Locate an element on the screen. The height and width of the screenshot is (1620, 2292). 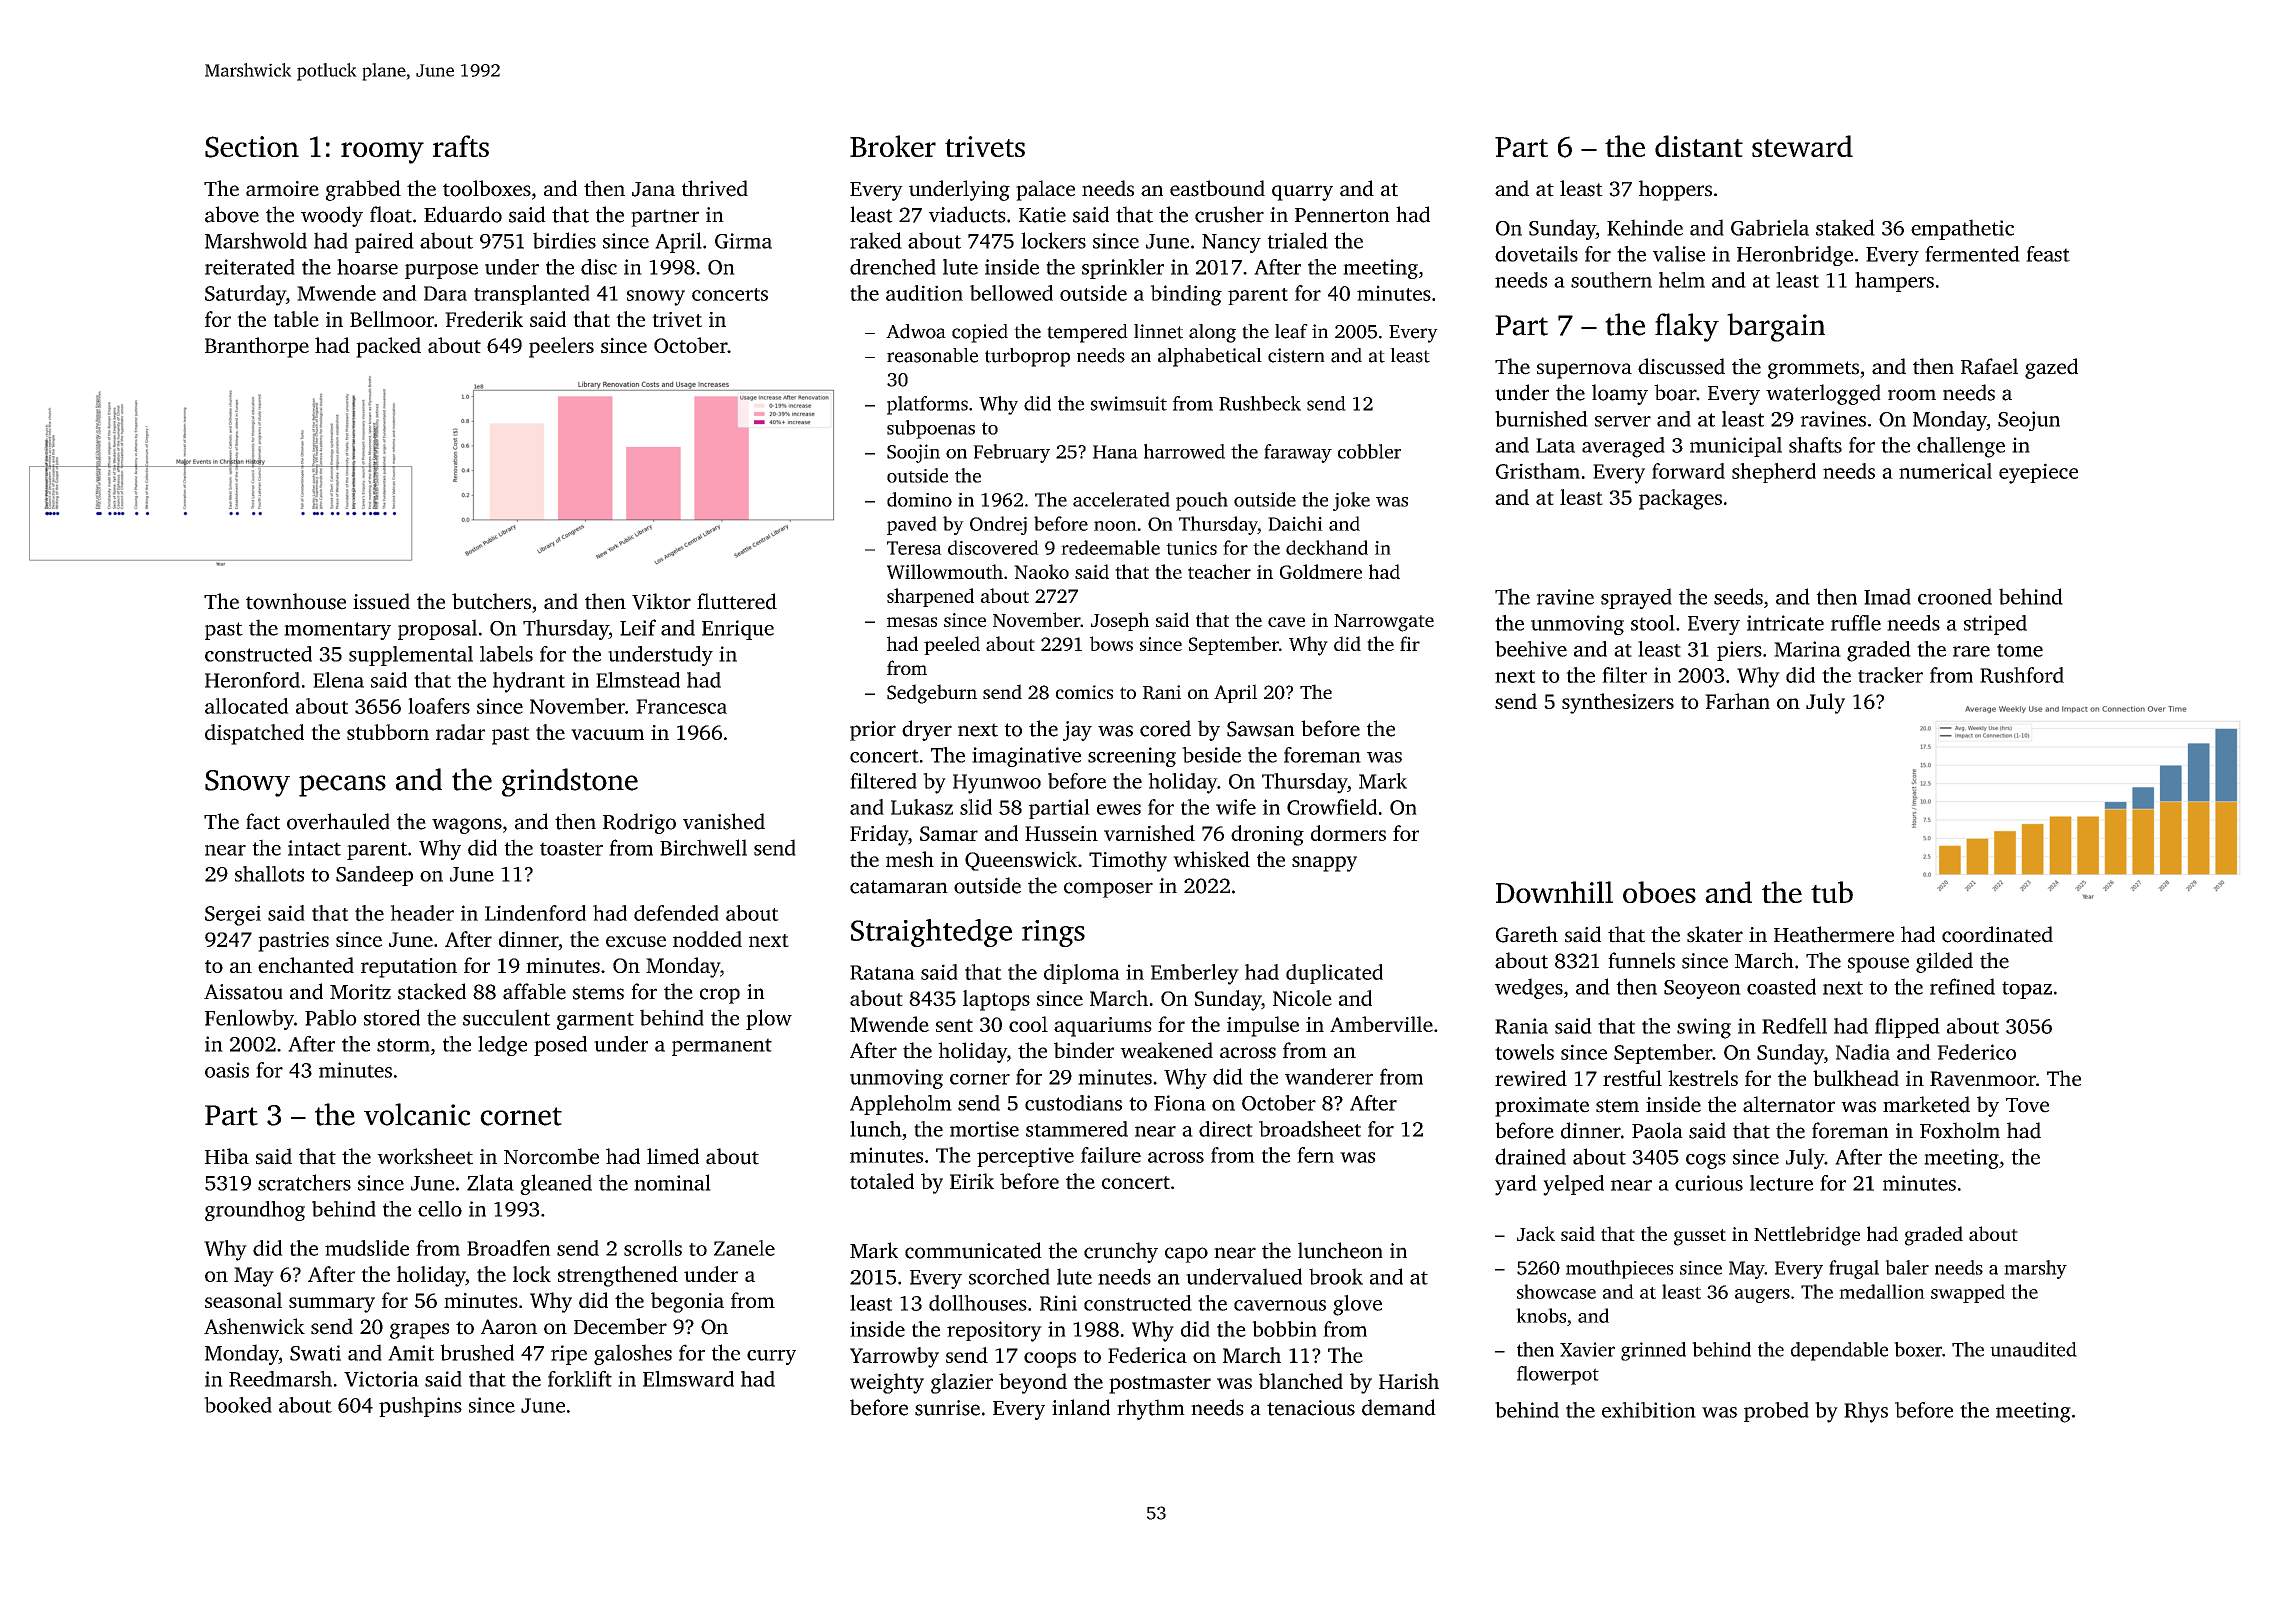
scrolls is located at coordinates (653, 1248).
